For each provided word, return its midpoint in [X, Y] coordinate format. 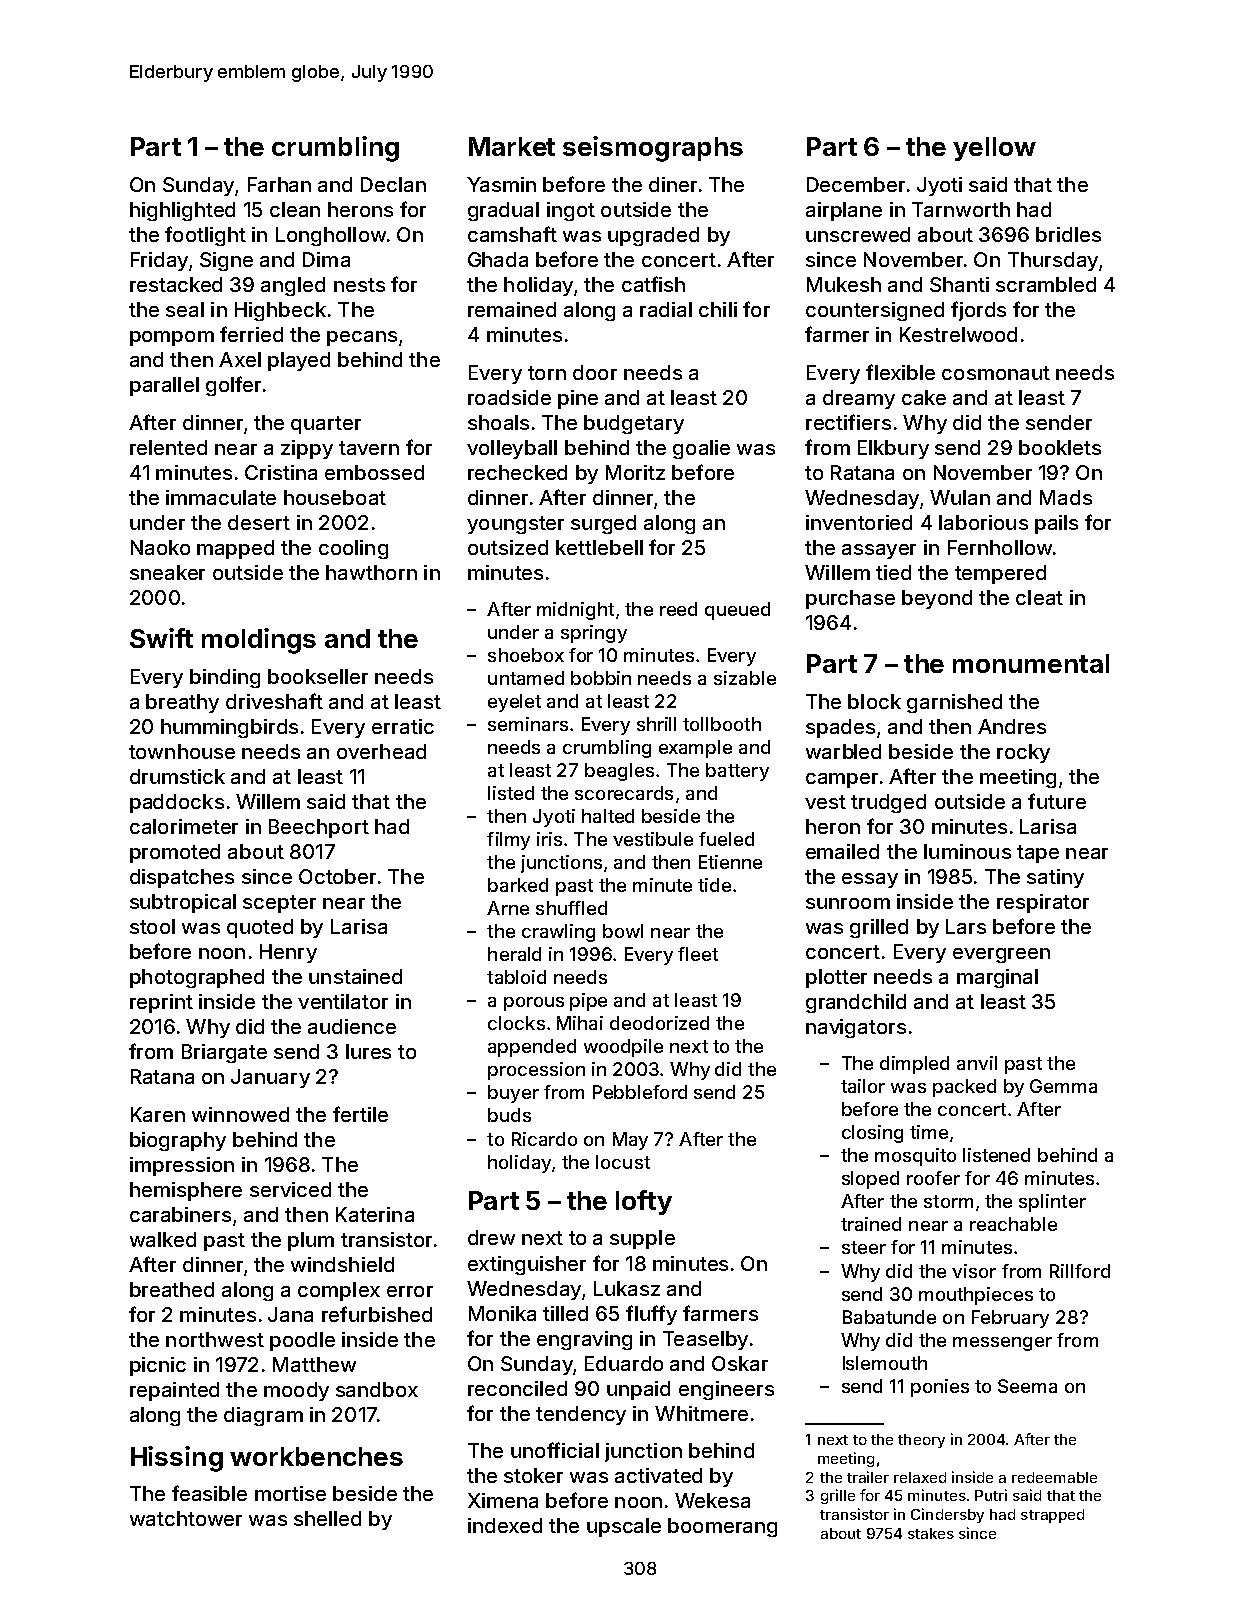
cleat [1039, 597]
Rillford [1080, 1271]
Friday [159, 261]
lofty [644, 1202]
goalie [701, 449]
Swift [161, 638]
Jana [290, 1314]
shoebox [526, 655]
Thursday [1053, 261]
